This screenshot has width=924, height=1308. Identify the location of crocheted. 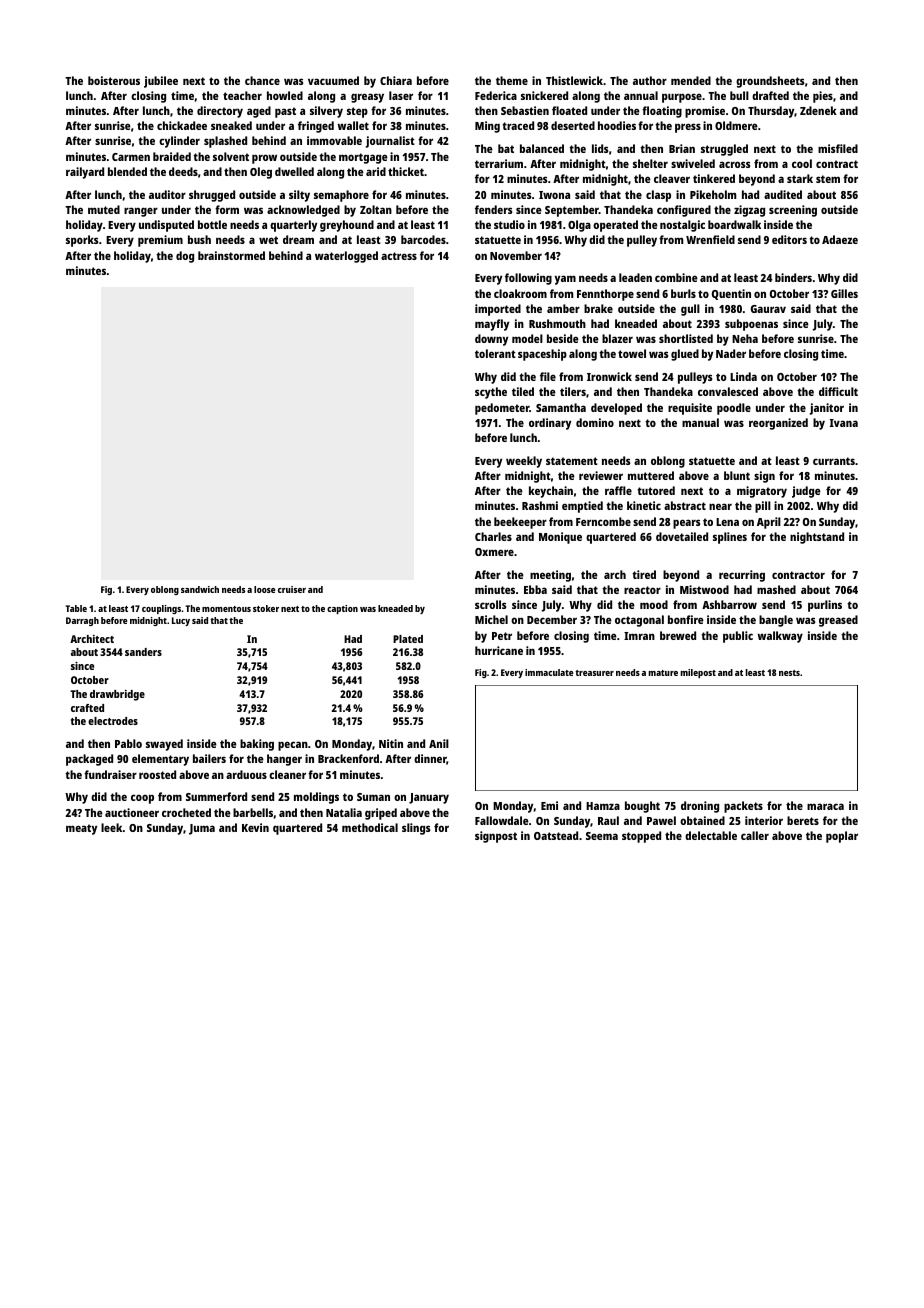
(186, 812).
